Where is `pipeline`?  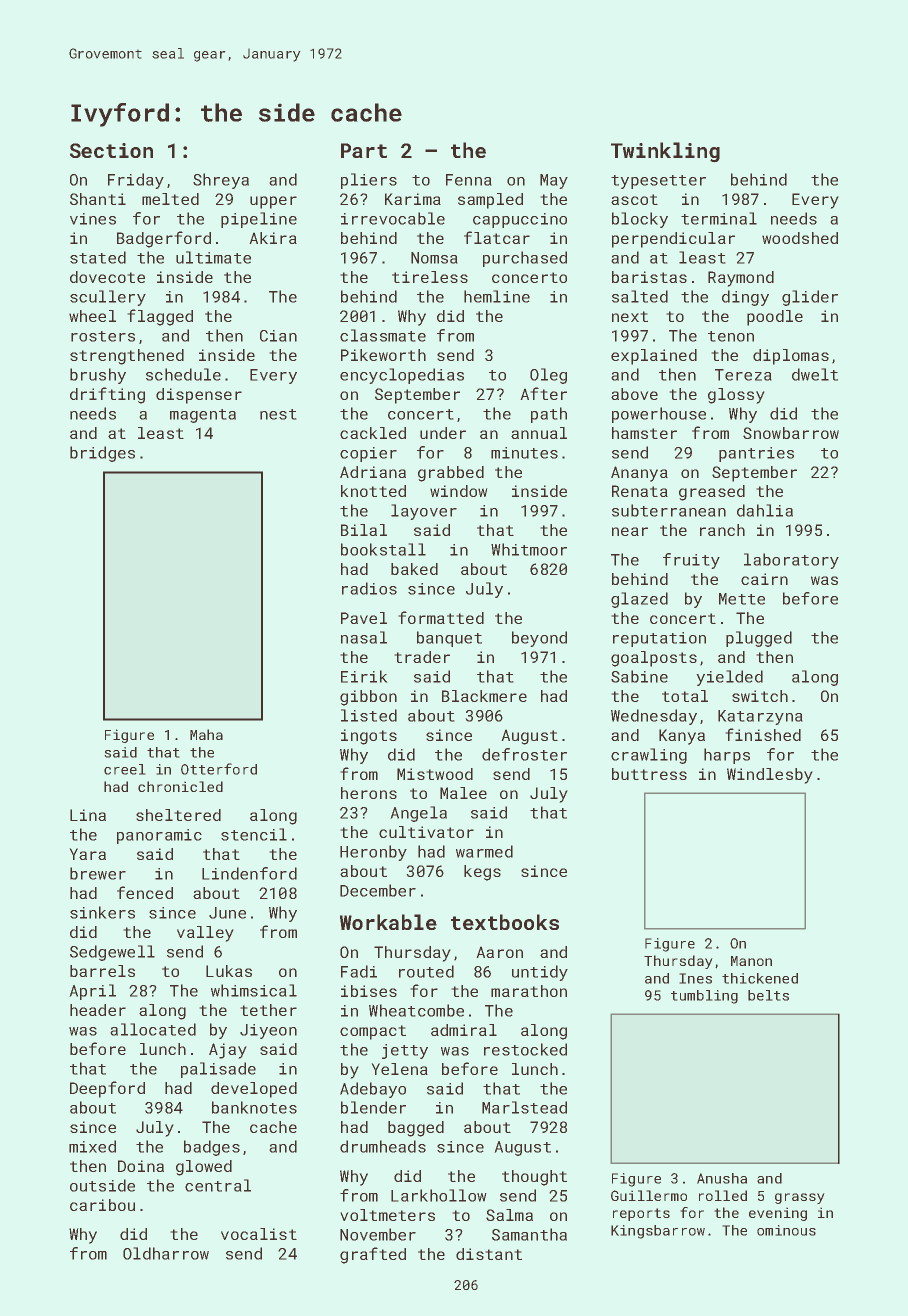 pipeline is located at coordinates (259, 220).
